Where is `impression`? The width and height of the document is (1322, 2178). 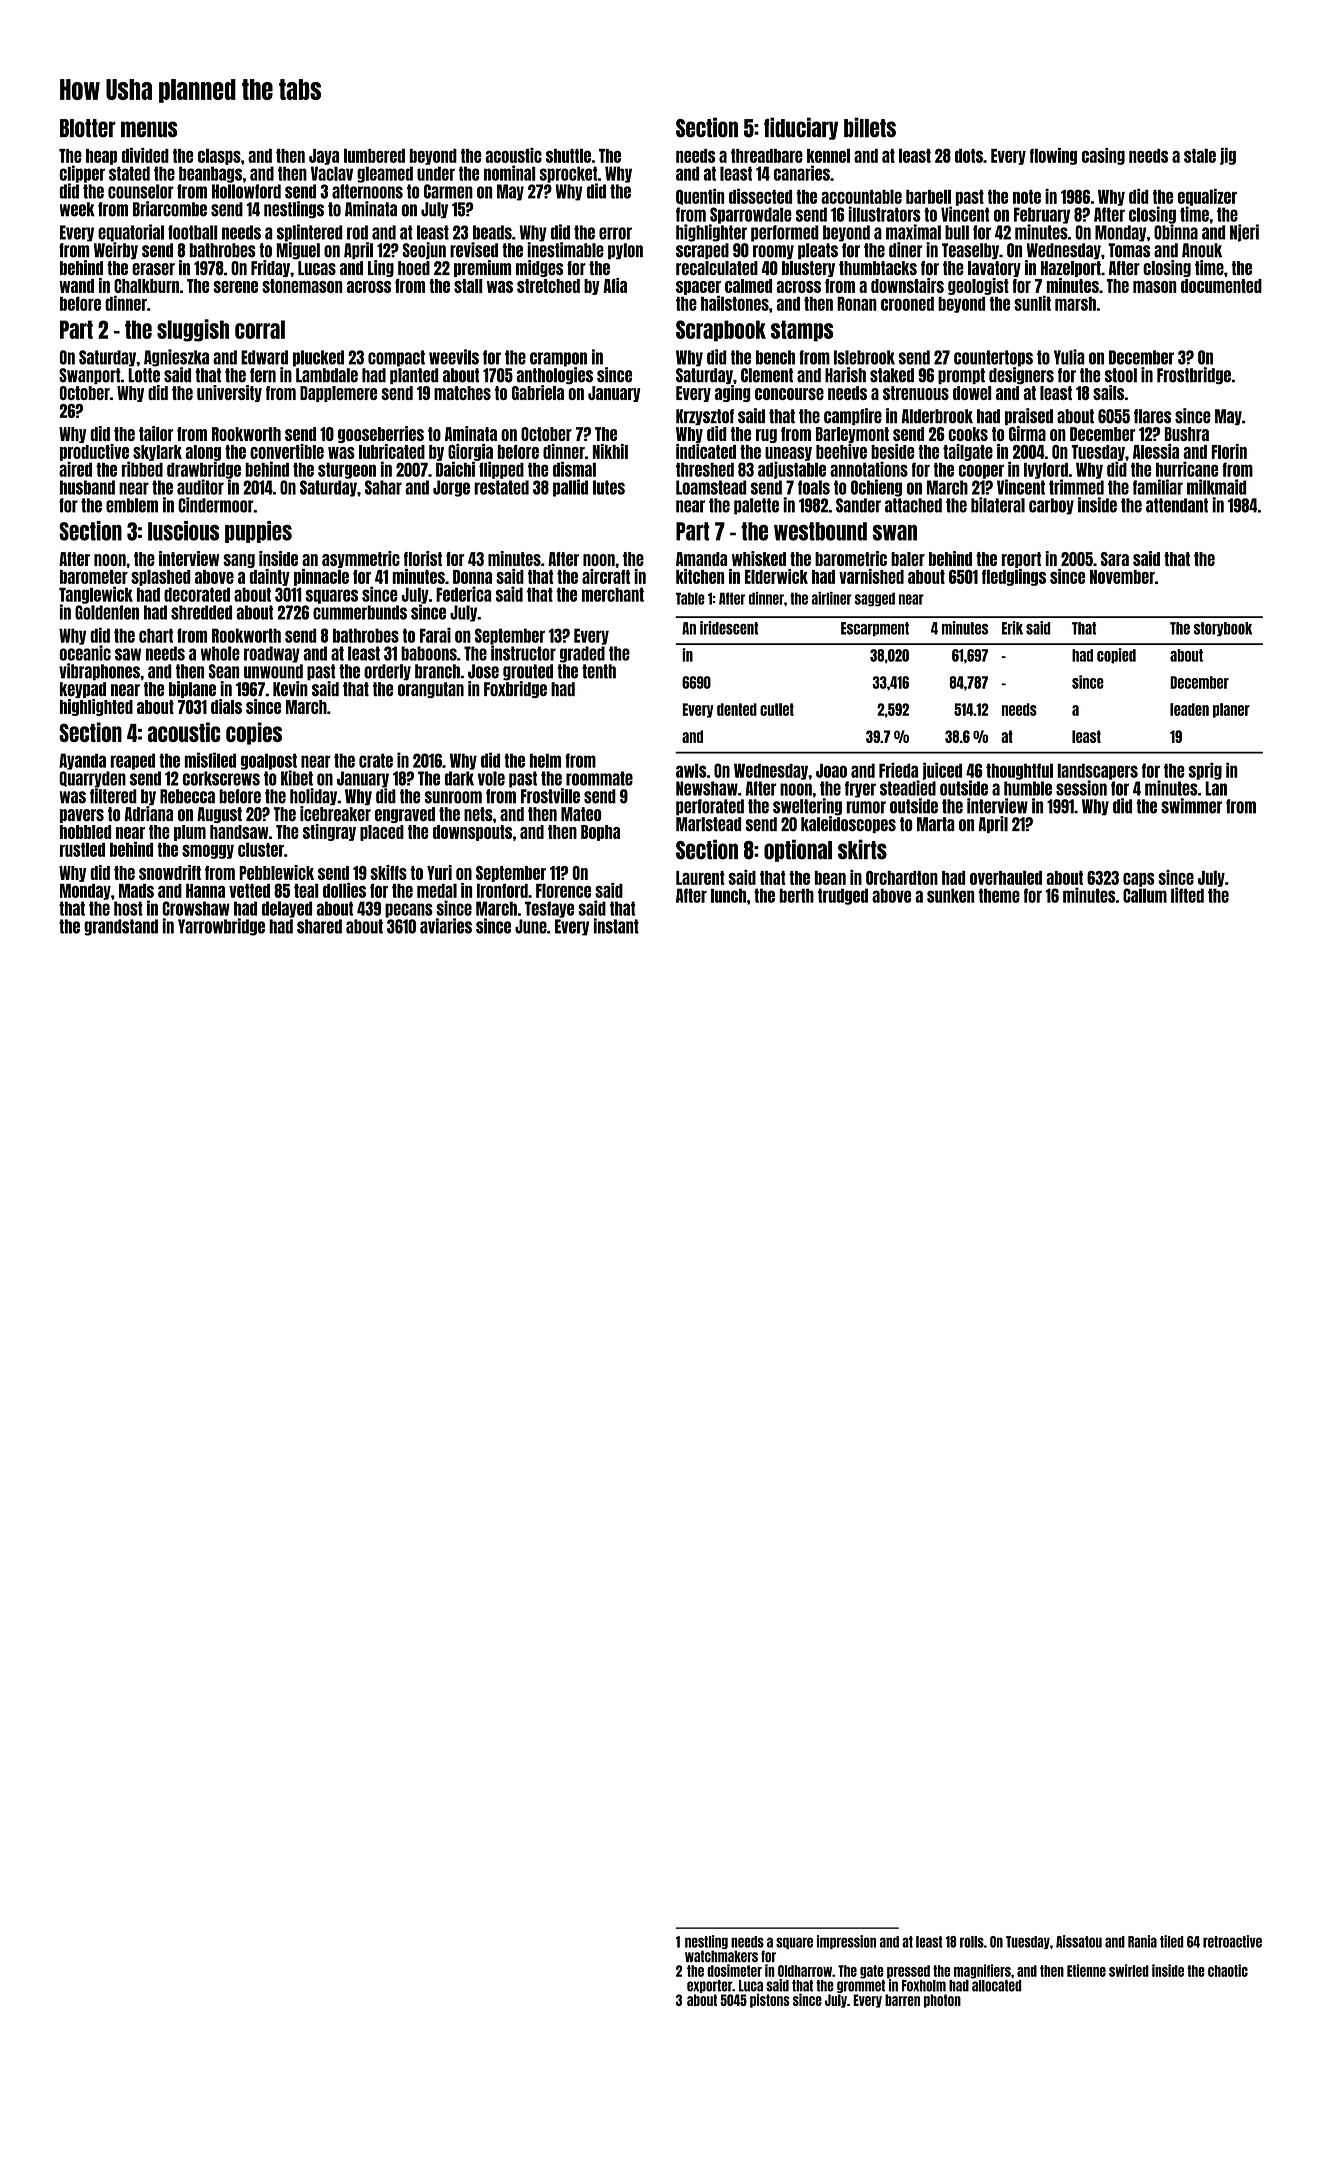
impression is located at coordinates (846, 1942).
